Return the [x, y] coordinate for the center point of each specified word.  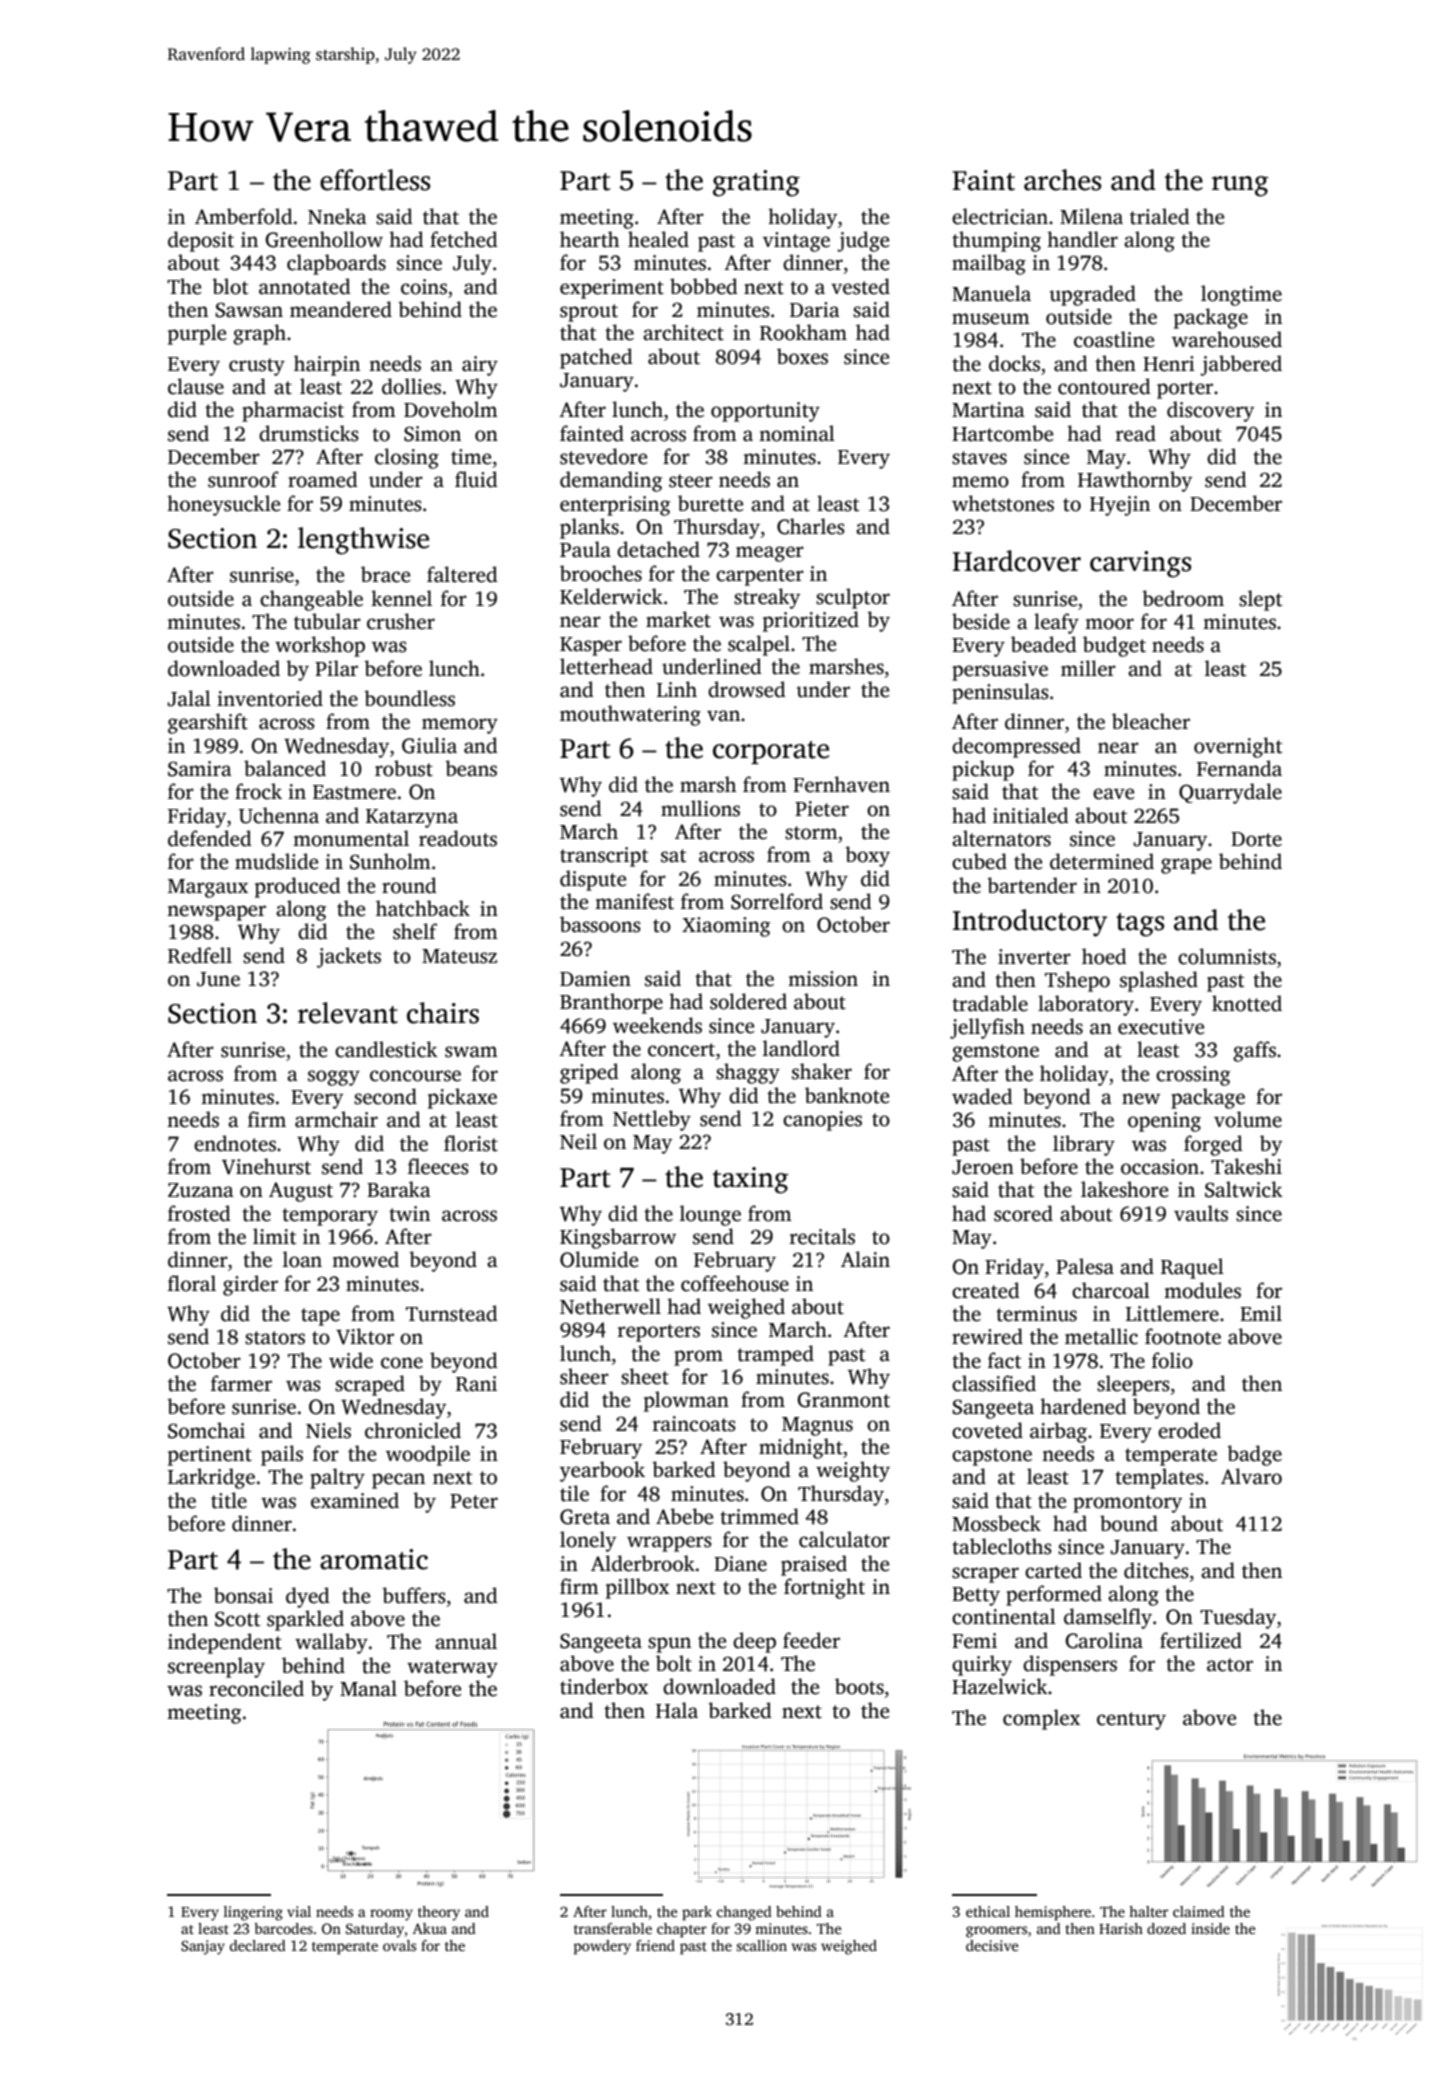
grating [756, 183]
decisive [992, 1945]
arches [1062, 180]
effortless [375, 180]
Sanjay [203, 1947]
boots [859, 1686]
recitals [822, 1236]
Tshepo [1077, 981]
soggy [334, 1078]
